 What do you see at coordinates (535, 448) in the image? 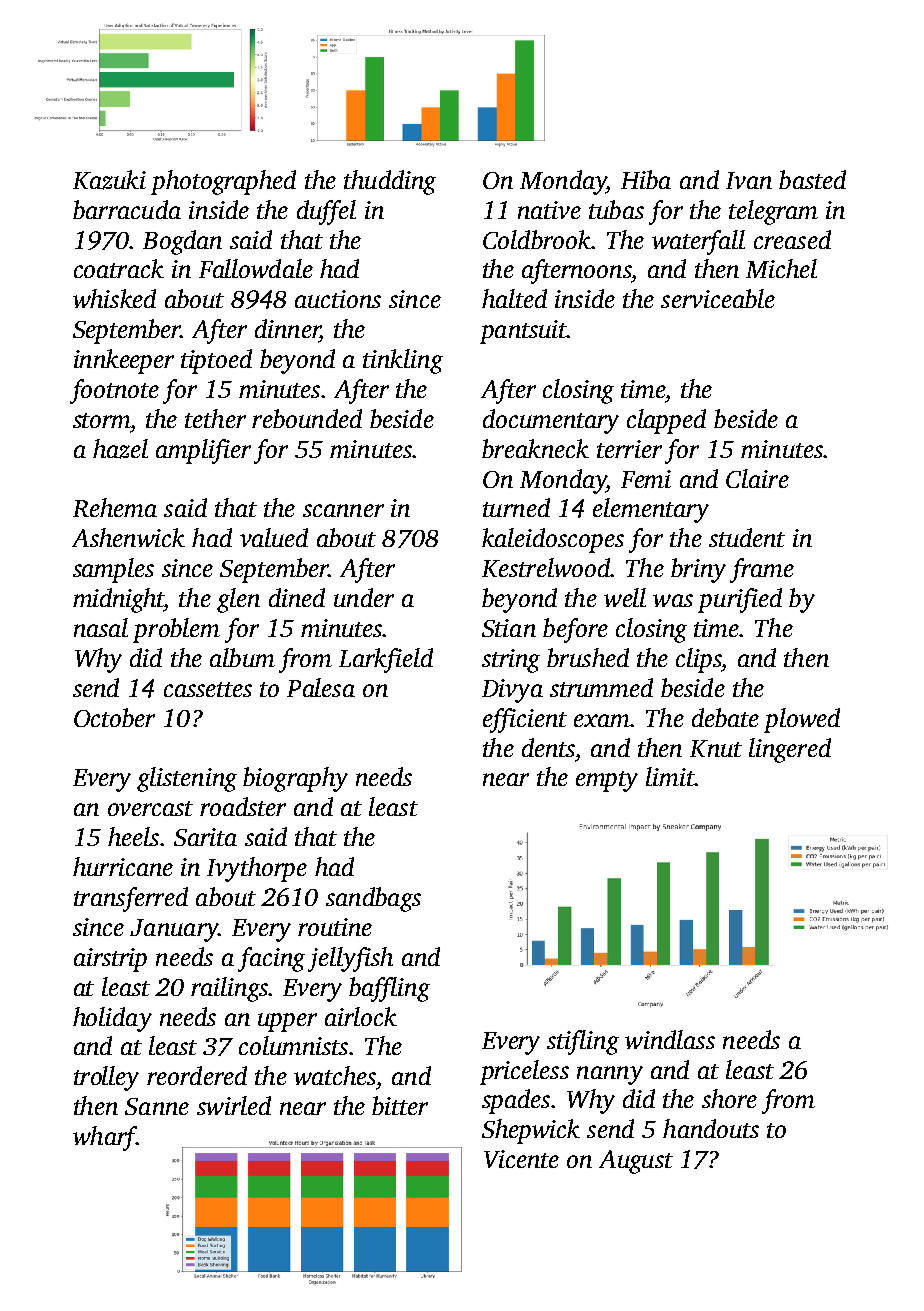
I see `breakneck` at bounding box center [535, 448].
